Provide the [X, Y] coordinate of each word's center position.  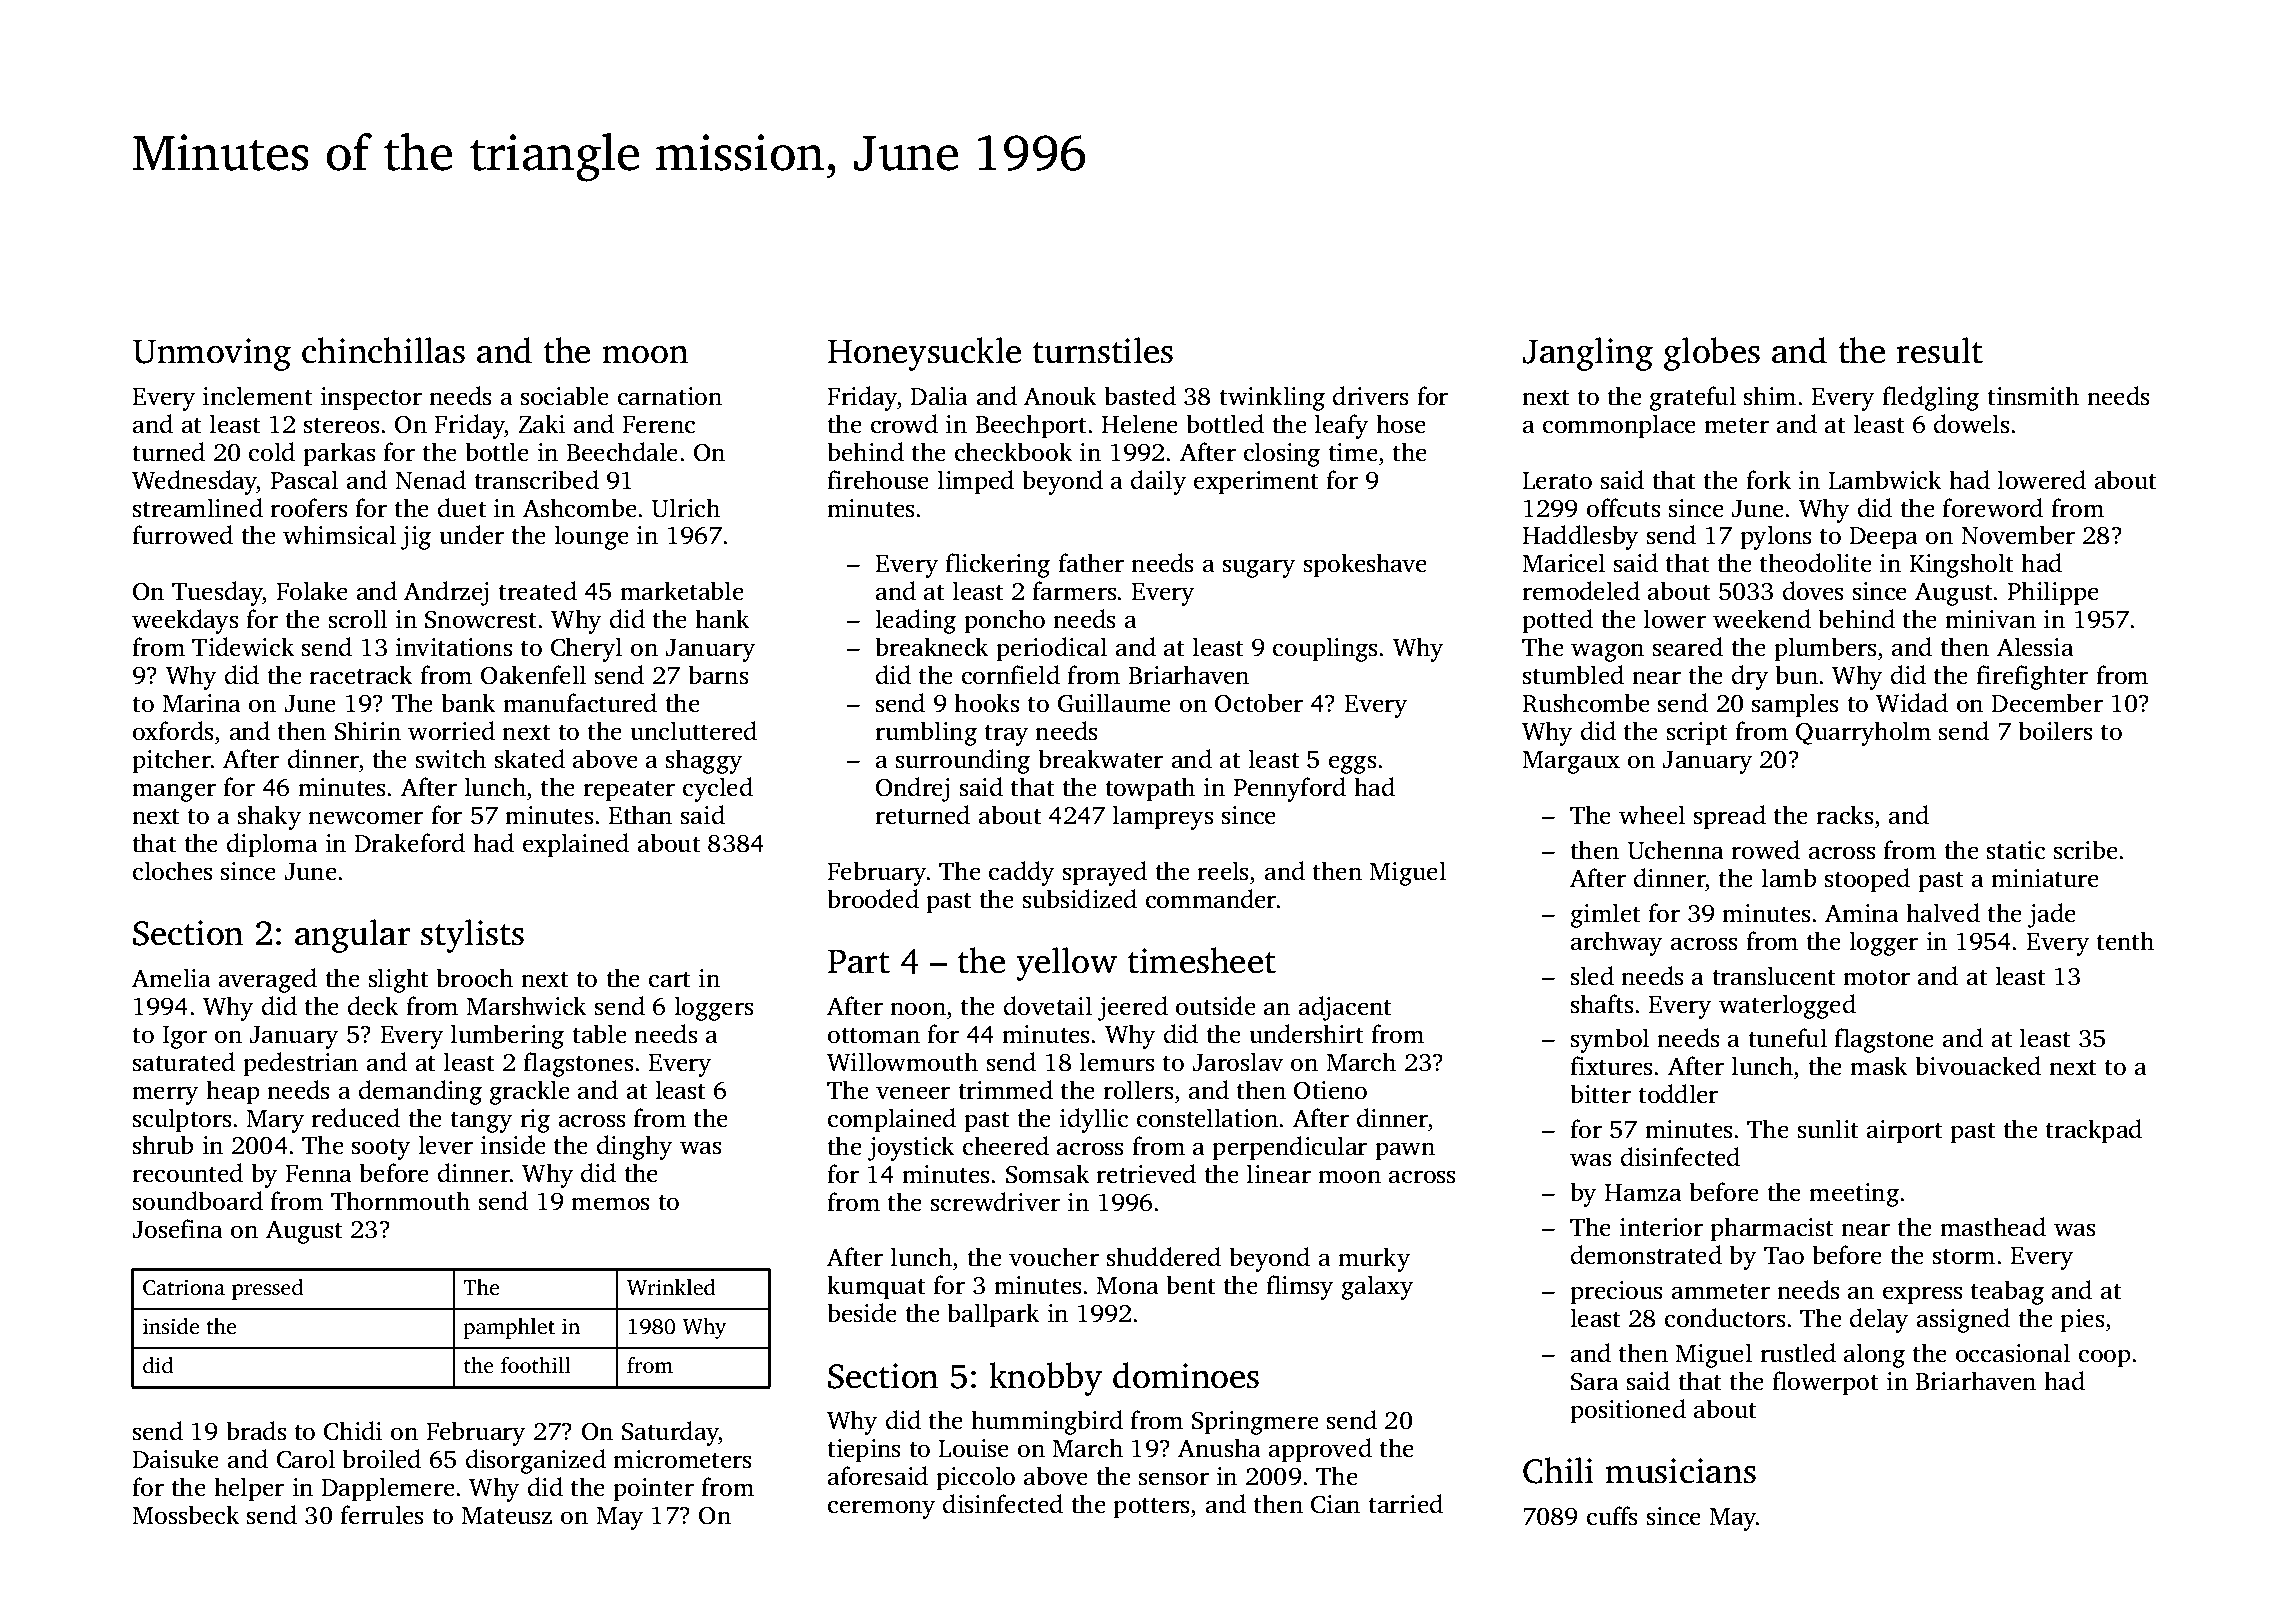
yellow [1066, 964]
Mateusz [506, 1516]
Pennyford [1289, 789]
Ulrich [686, 508]
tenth [2125, 941]
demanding [420, 1092]
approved [1320, 1450]
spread [1730, 817]
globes [1712, 354]
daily [1158, 482]
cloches [172, 871]
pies [2082, 1321]
